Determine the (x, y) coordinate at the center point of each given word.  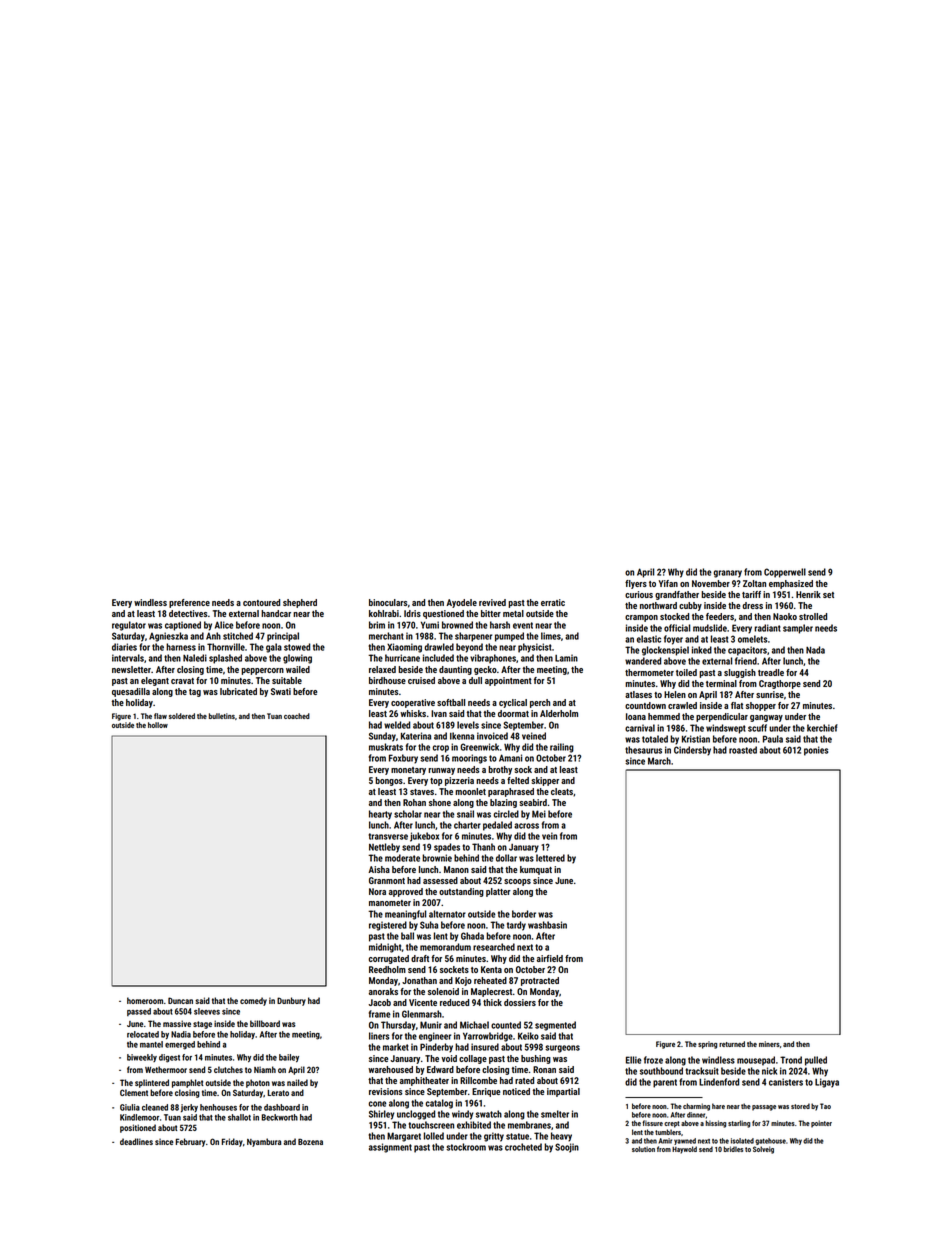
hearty (380, 815)
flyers (636, 584)
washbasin (547, 925)
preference (189, 603)
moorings (469, 759)
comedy (253, 1001)
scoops (517, 882)
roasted (743, 750)
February (190, 1142)
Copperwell (785, 573)
